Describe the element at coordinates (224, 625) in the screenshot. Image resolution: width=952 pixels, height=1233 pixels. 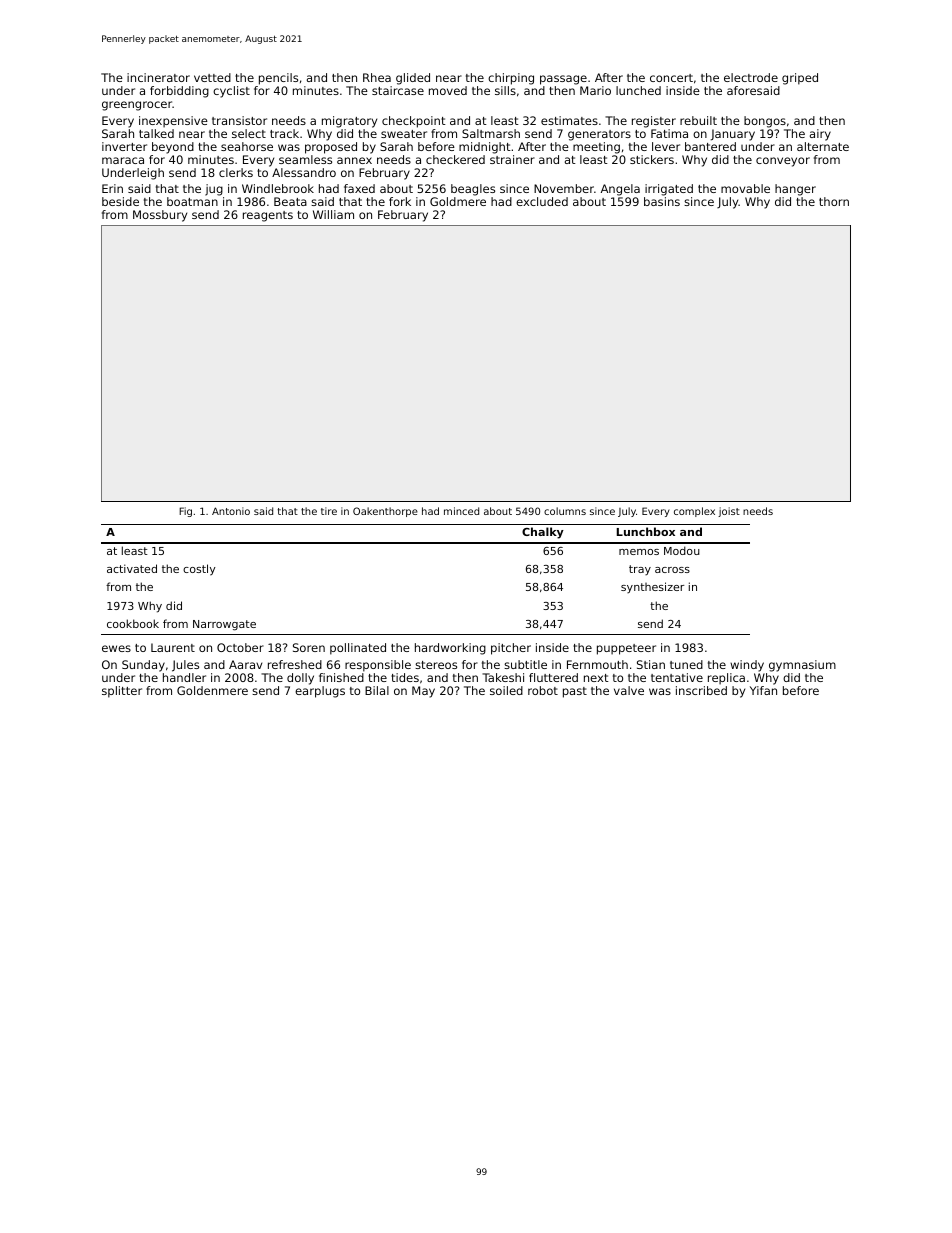
I see `Narrowgate` at that location.
